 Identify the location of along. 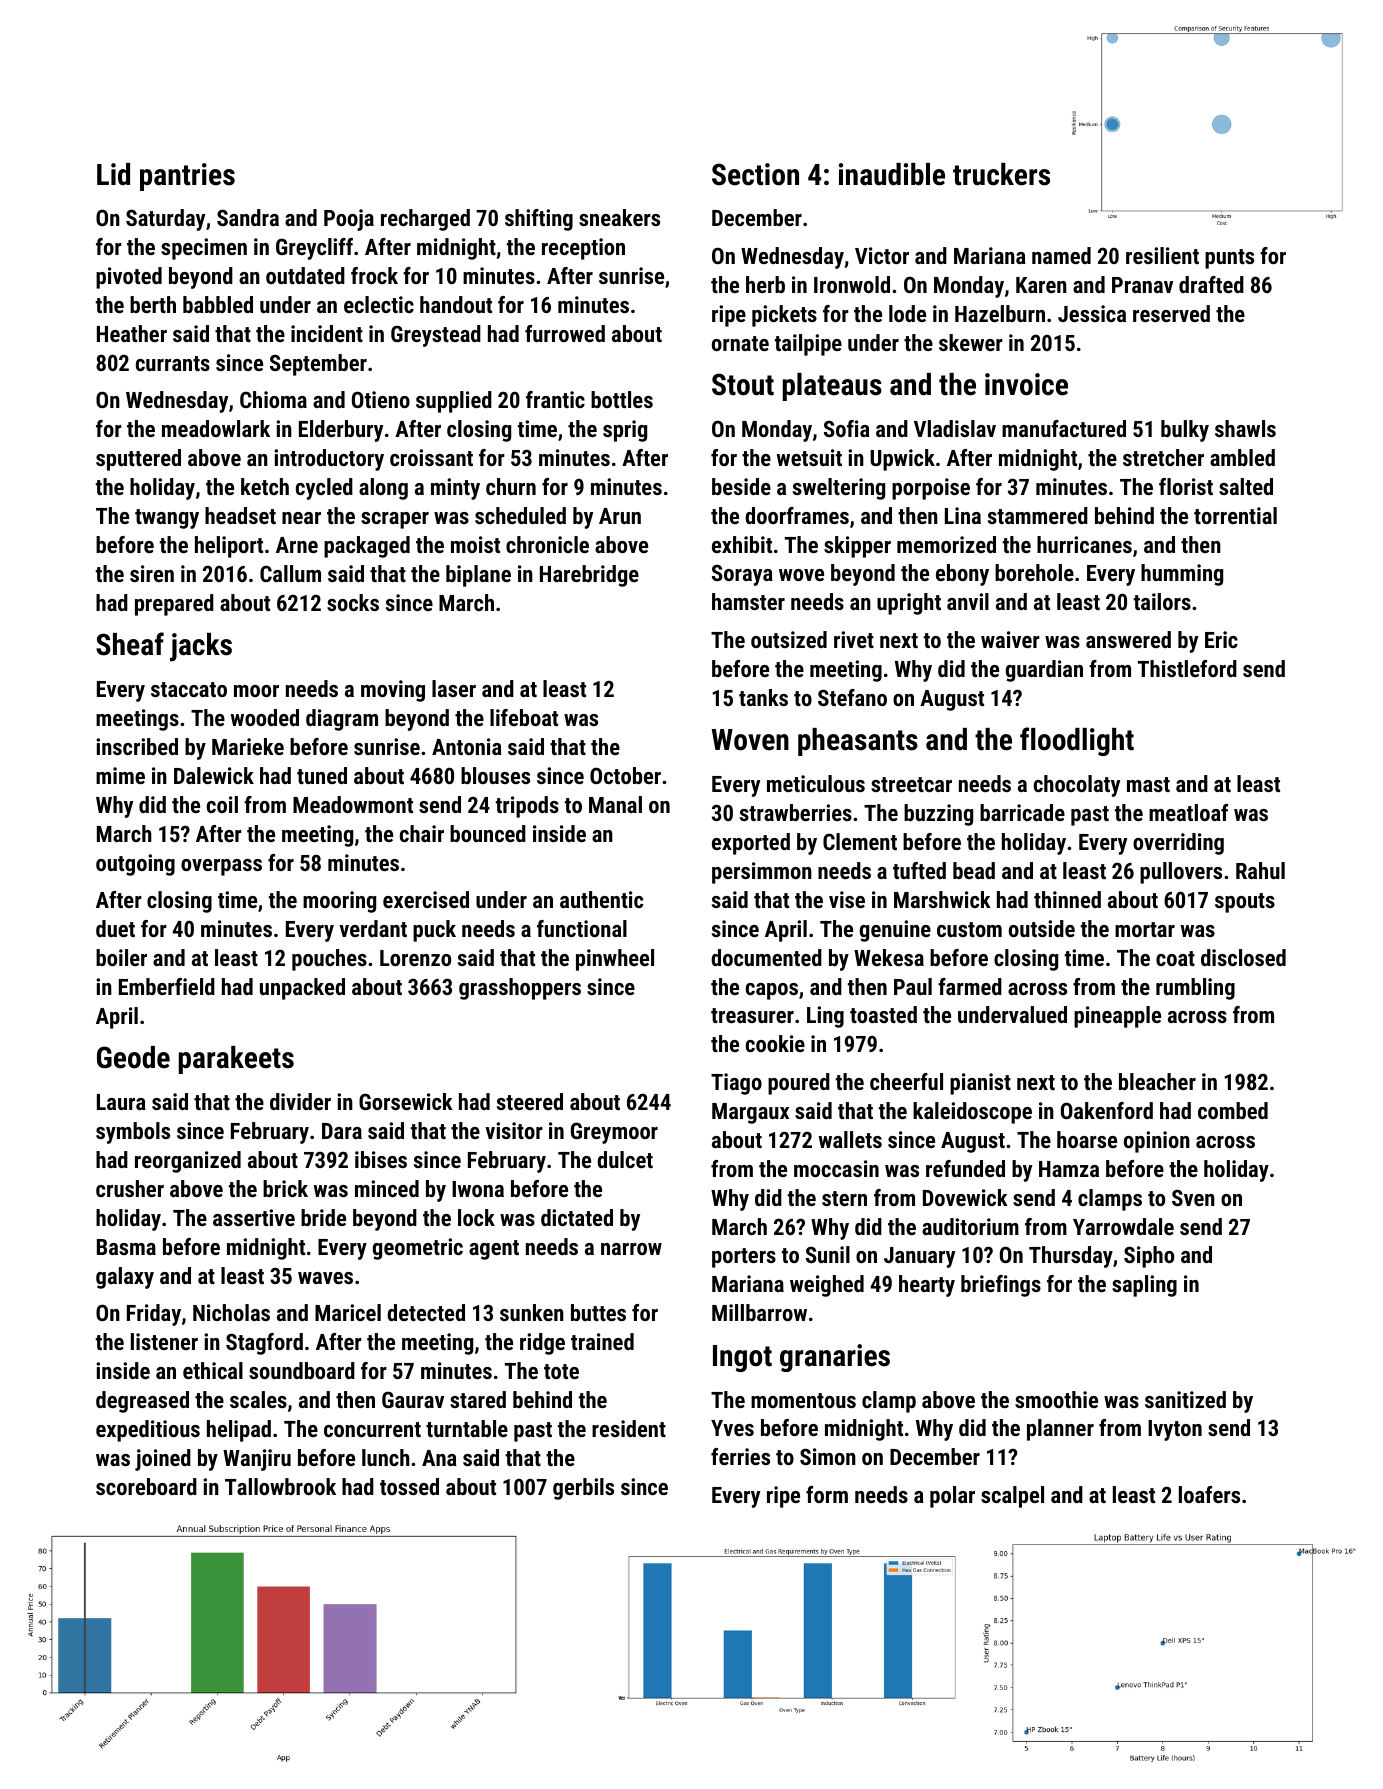
(383, 489).
